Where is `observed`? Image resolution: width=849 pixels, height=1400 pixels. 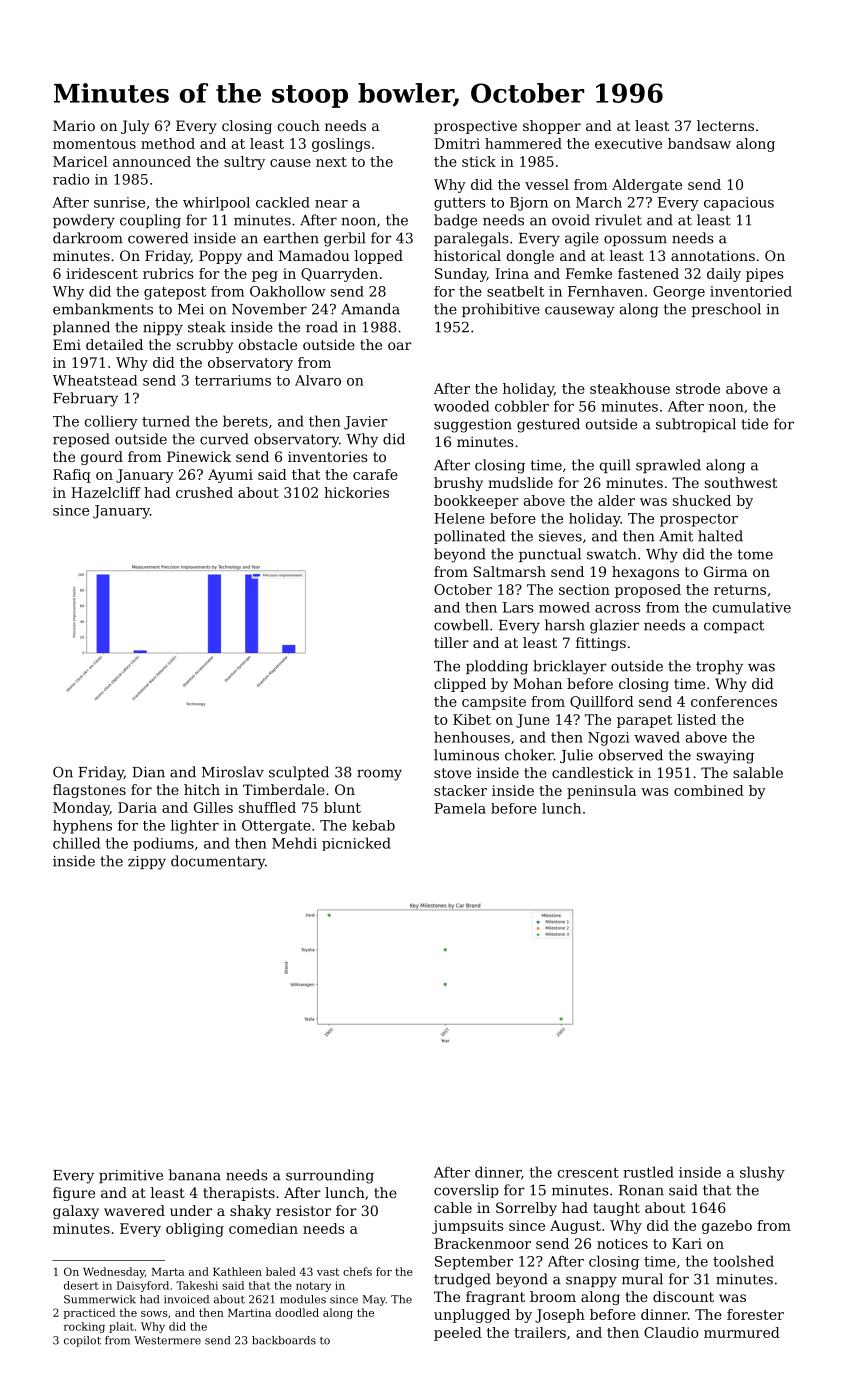
observed is located at coordinates (630, 755).
